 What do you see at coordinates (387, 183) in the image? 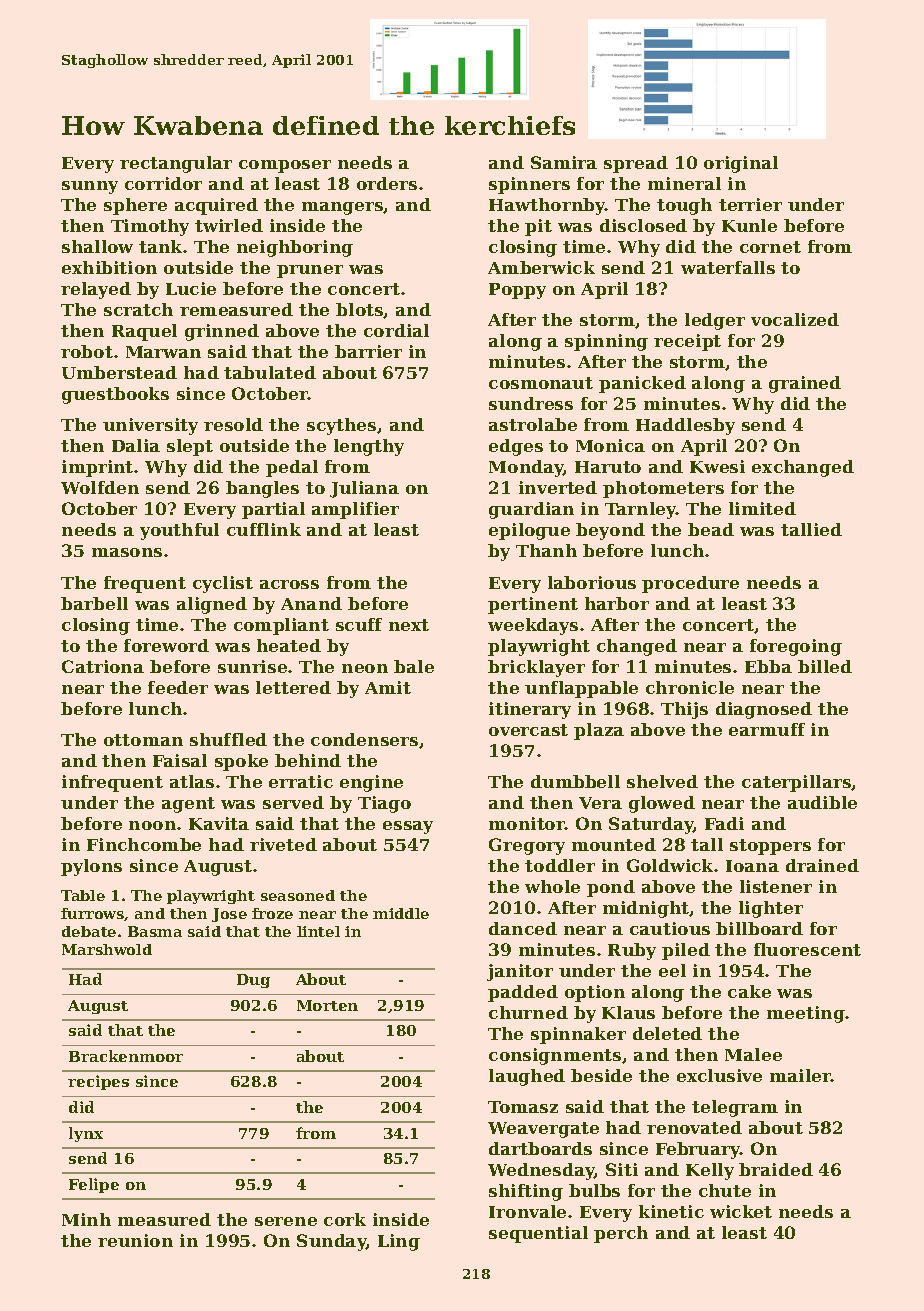
I see `orders` at bounding box center [387, 183].
